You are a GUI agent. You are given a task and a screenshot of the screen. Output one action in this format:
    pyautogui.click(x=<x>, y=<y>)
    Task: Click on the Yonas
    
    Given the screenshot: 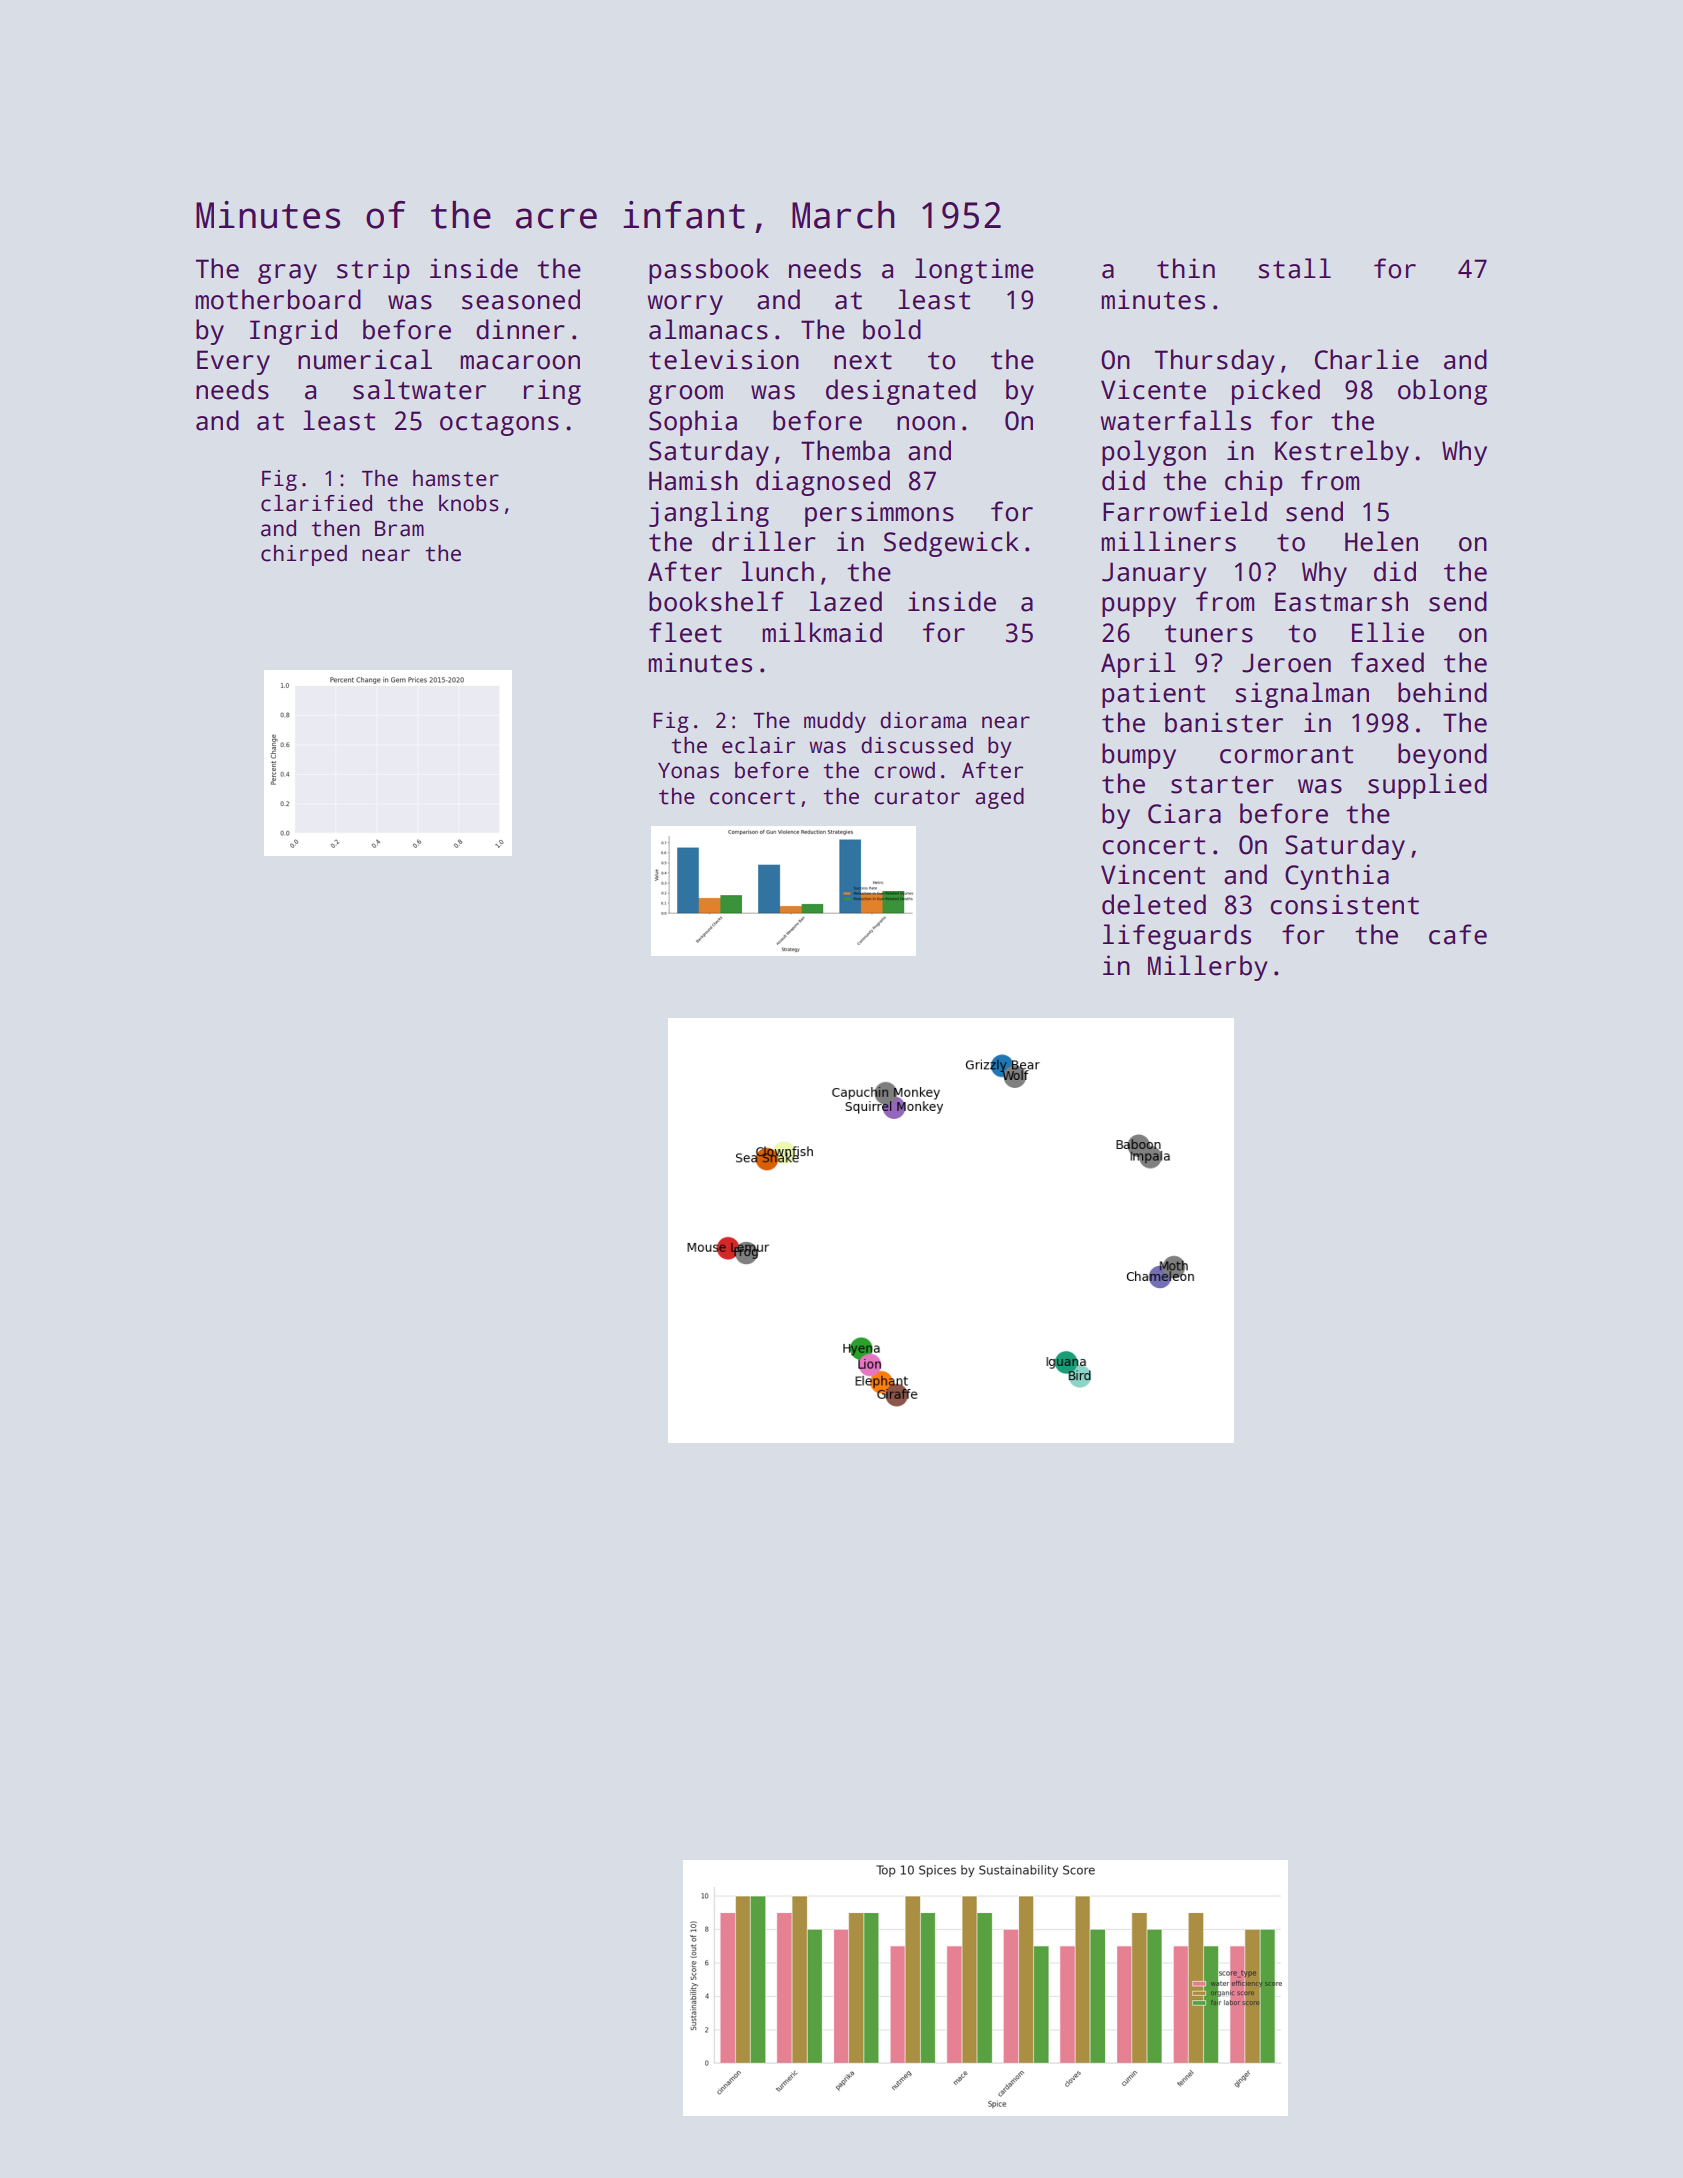 What is the action you would take?
    pyautogui.click(x=688, y=771)
